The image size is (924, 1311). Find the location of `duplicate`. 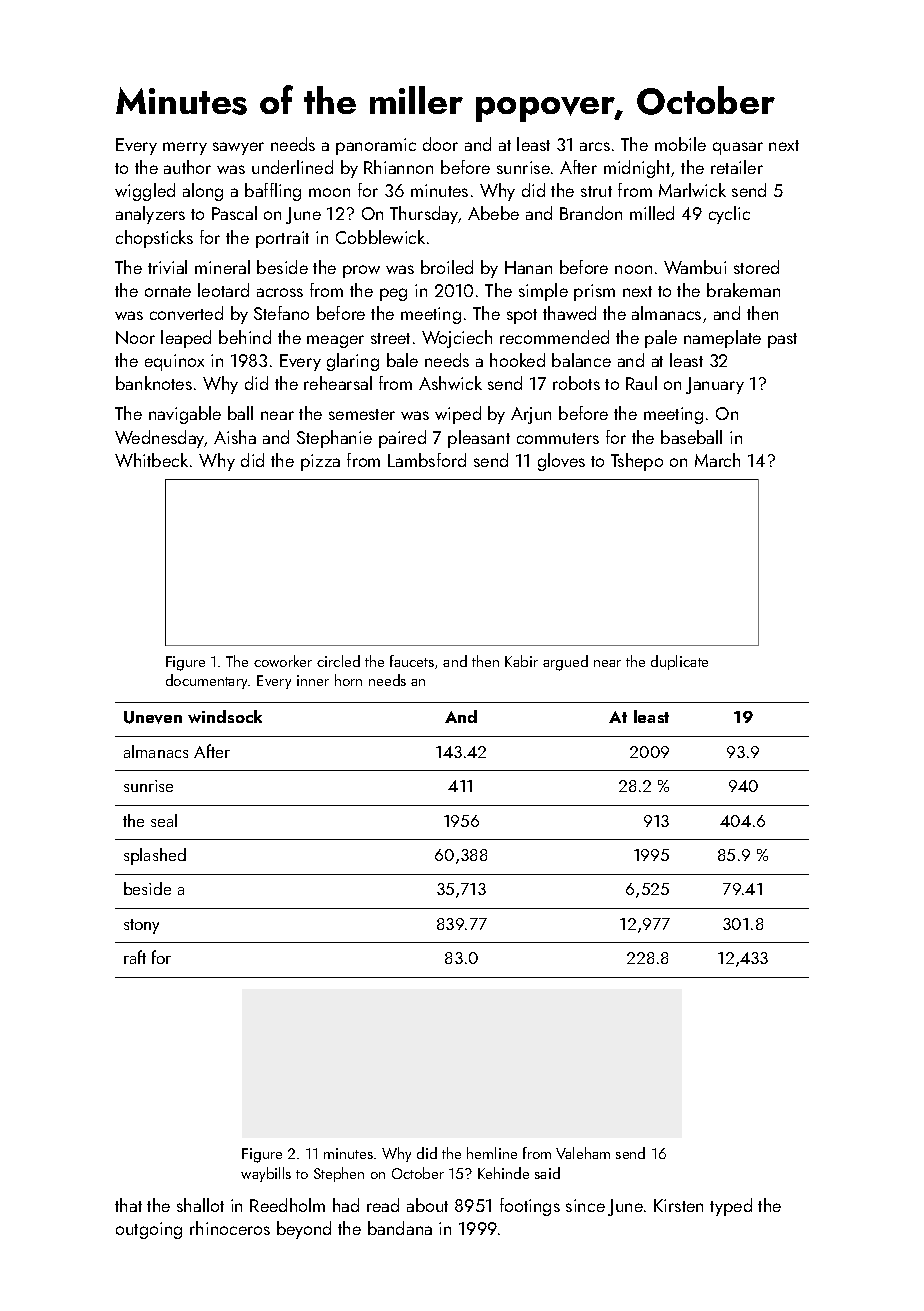

duplicate is located at coordinates (679, 662).
